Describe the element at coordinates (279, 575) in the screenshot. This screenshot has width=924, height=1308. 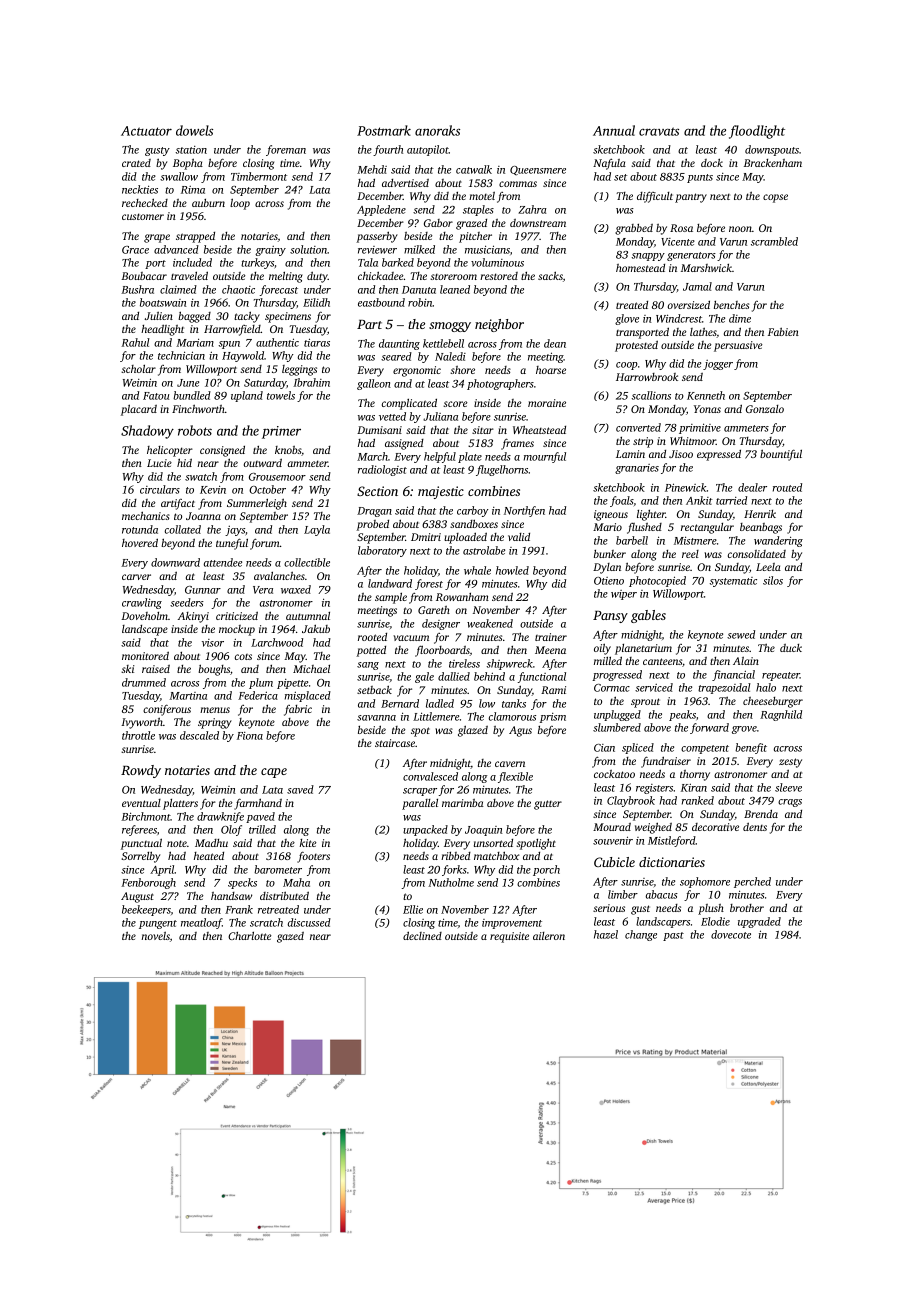
I see `avalanches` at that location.
